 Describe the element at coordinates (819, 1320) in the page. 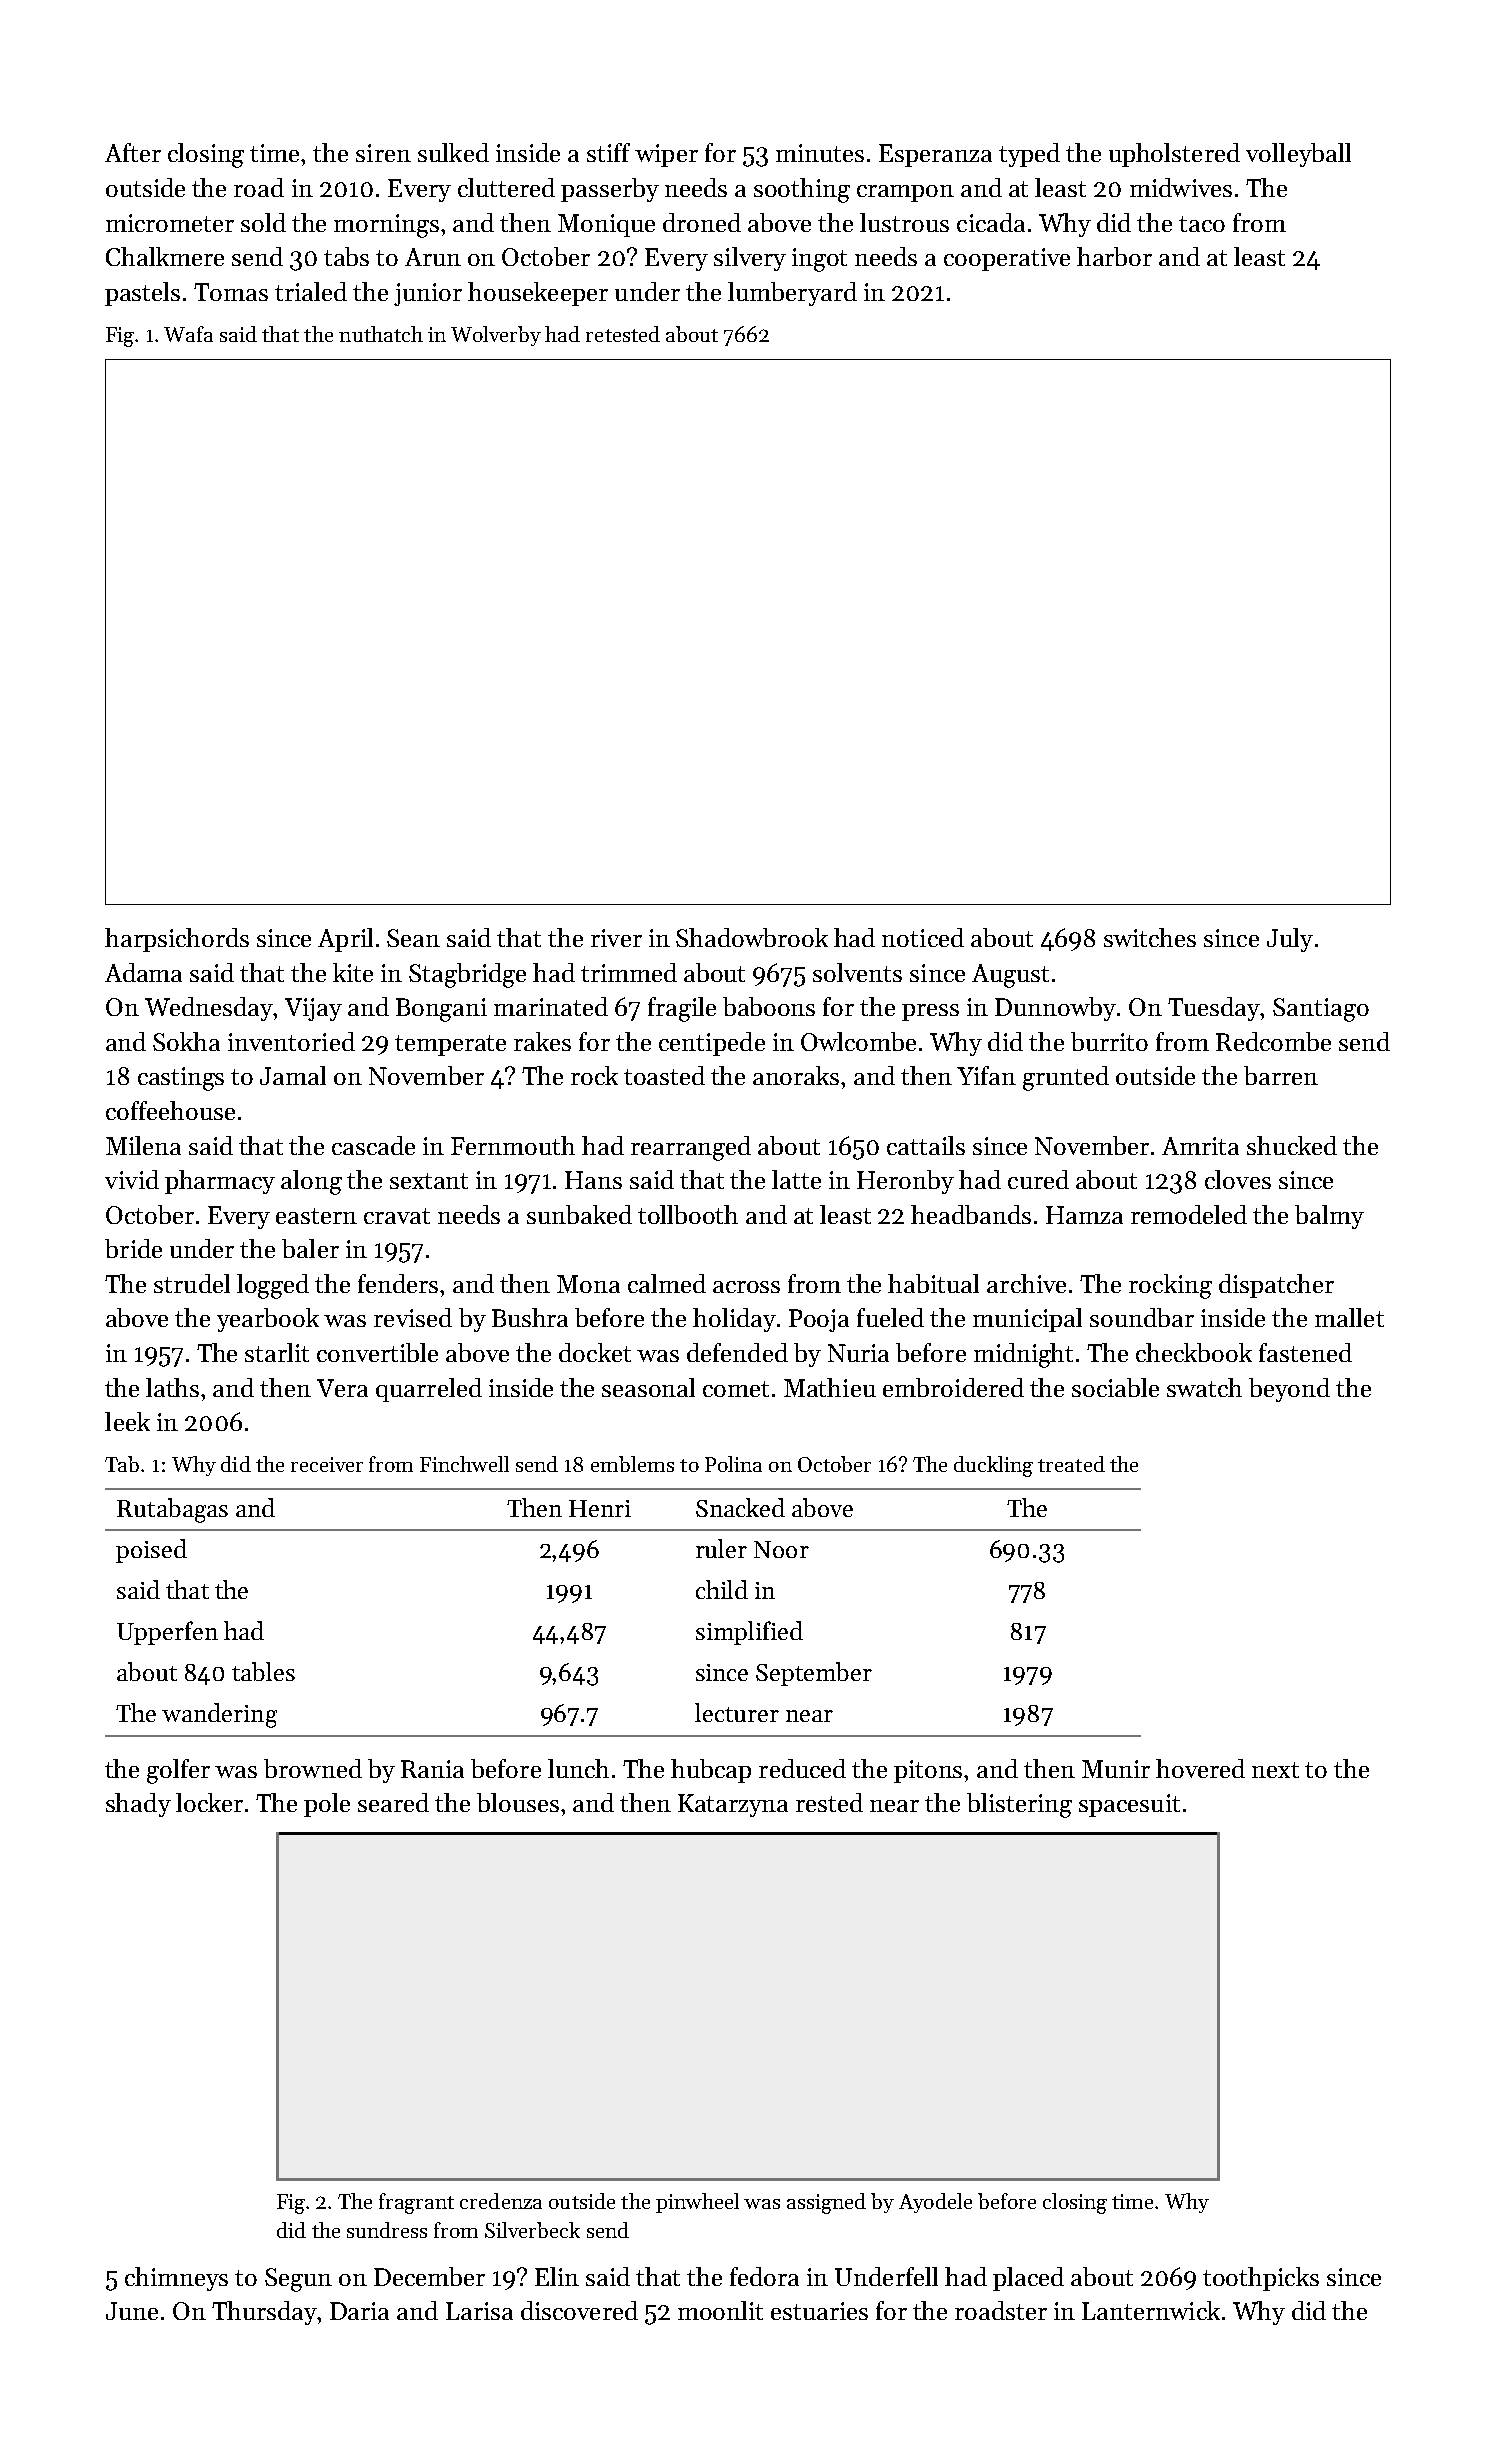

I see `Pooja` at that location.
